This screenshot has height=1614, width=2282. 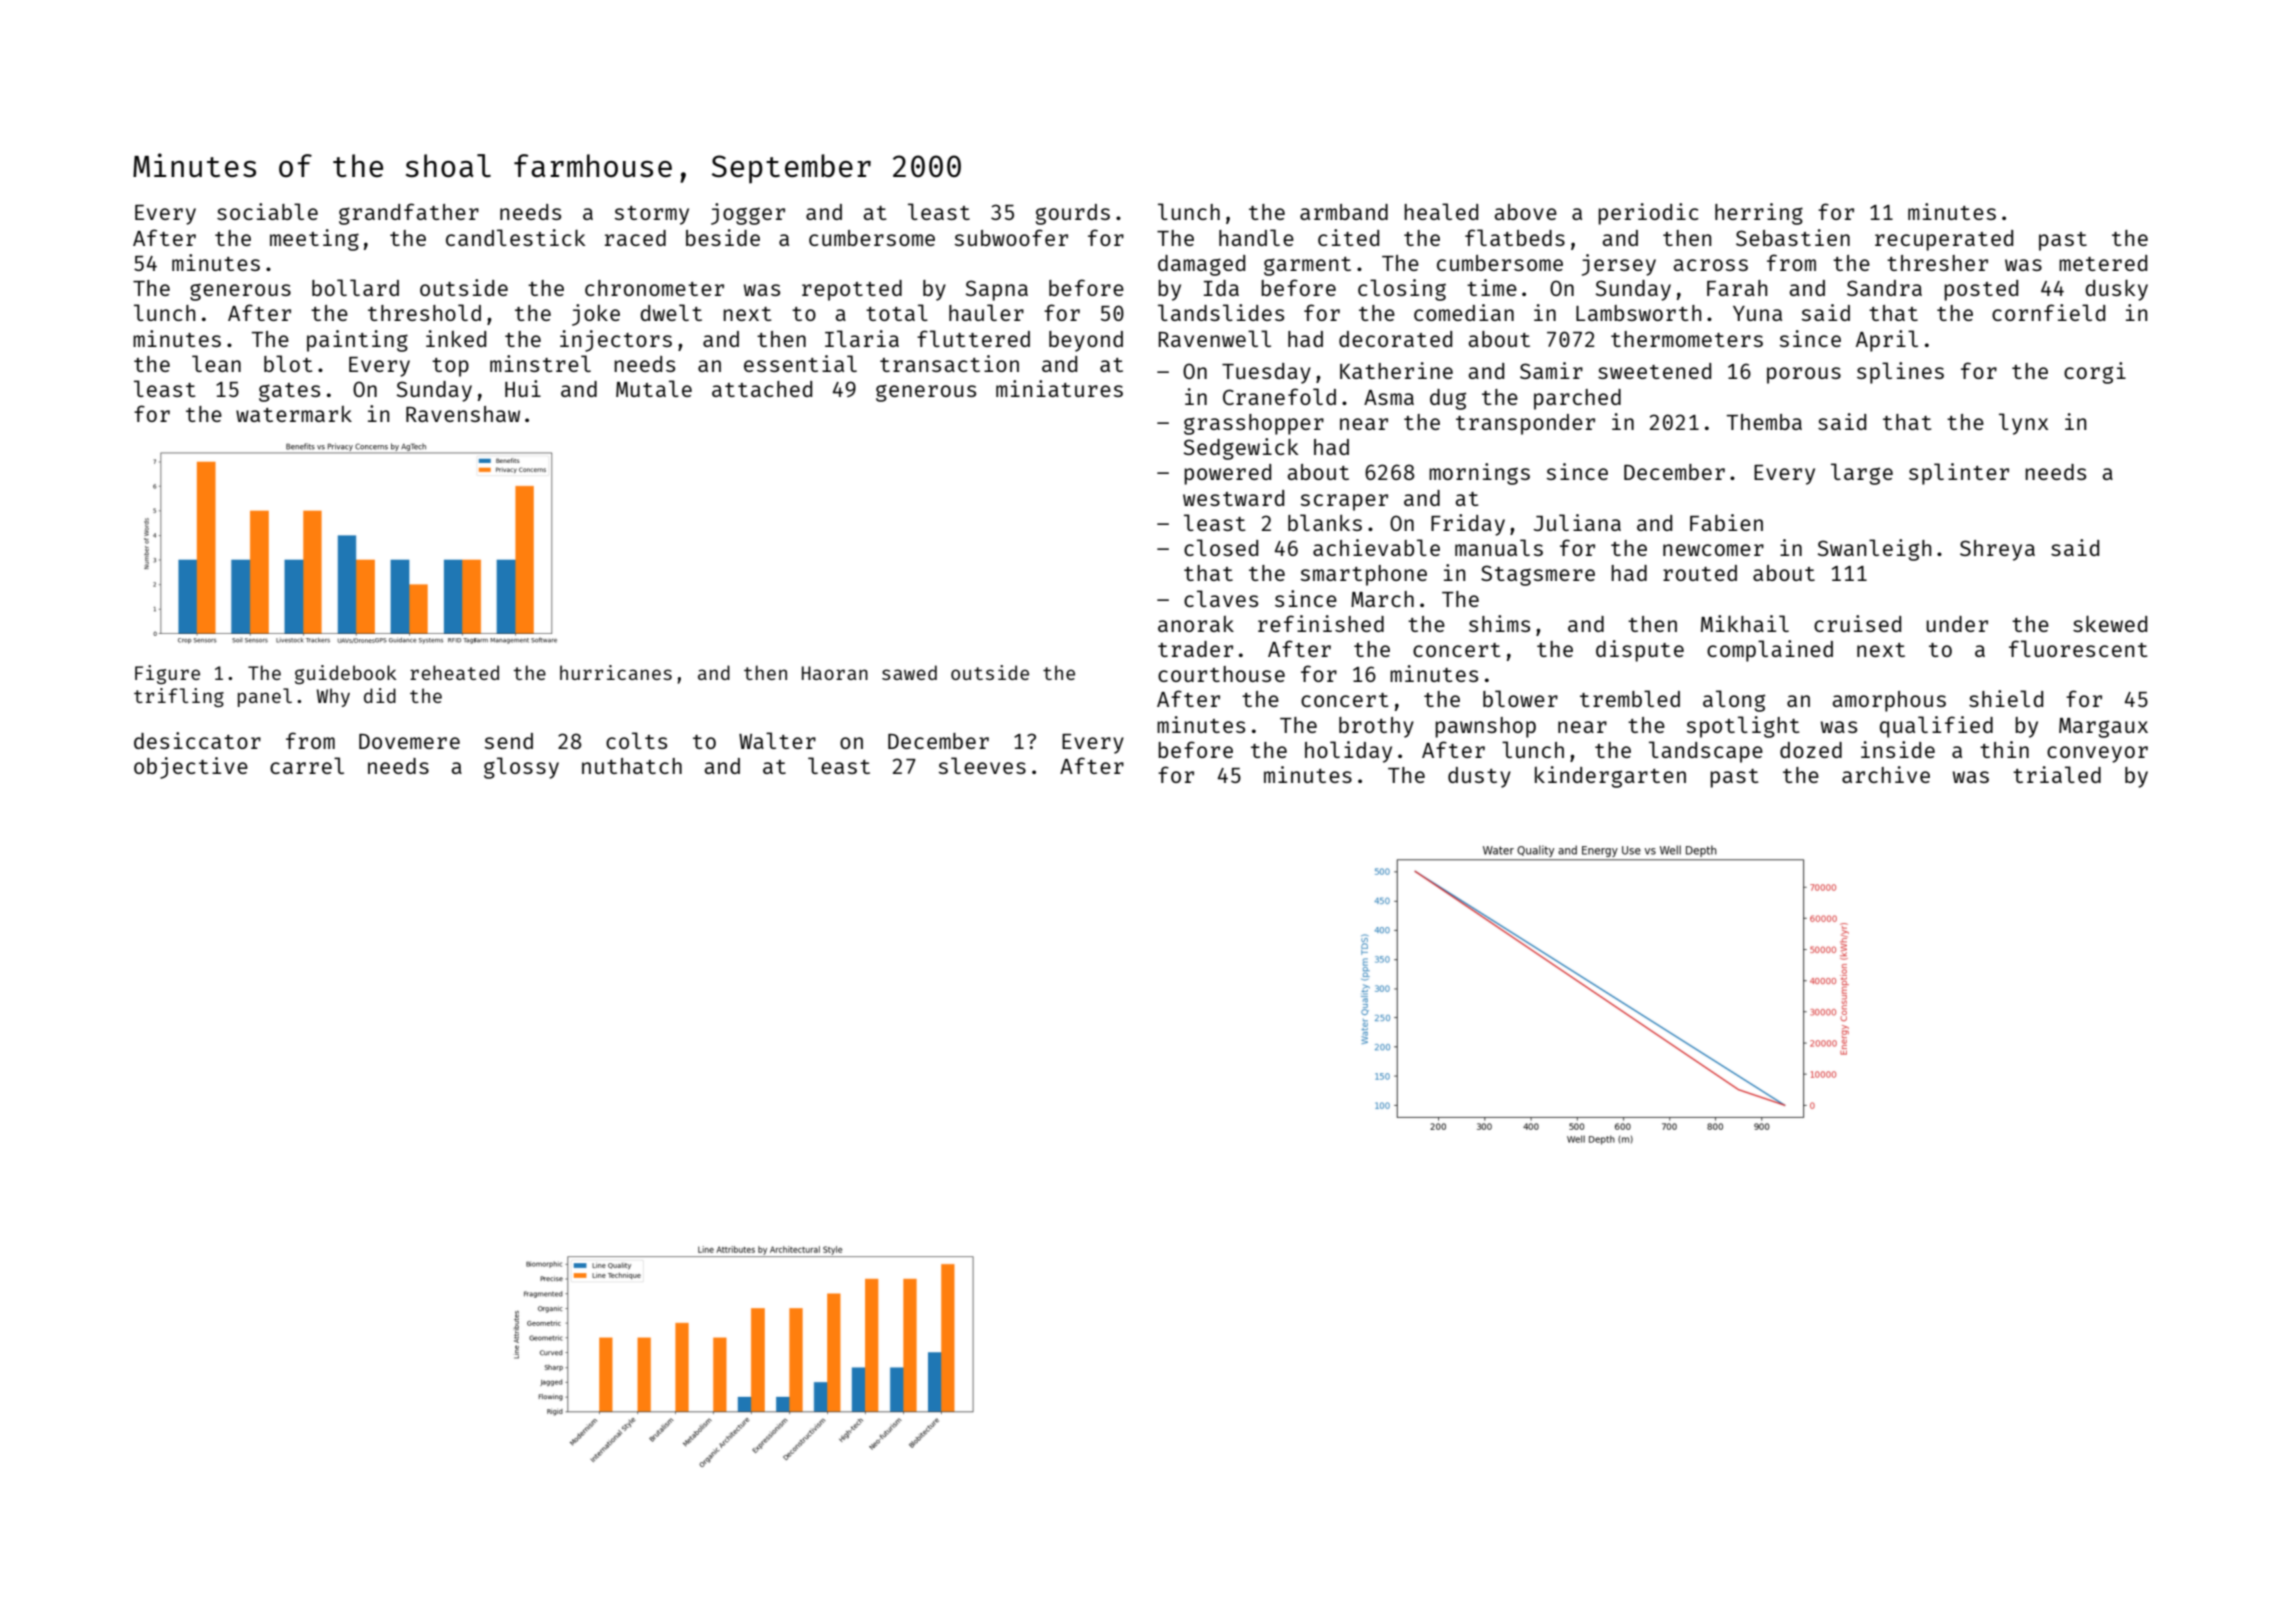 I want to click on grandfather, so click(x=409, y=214).
